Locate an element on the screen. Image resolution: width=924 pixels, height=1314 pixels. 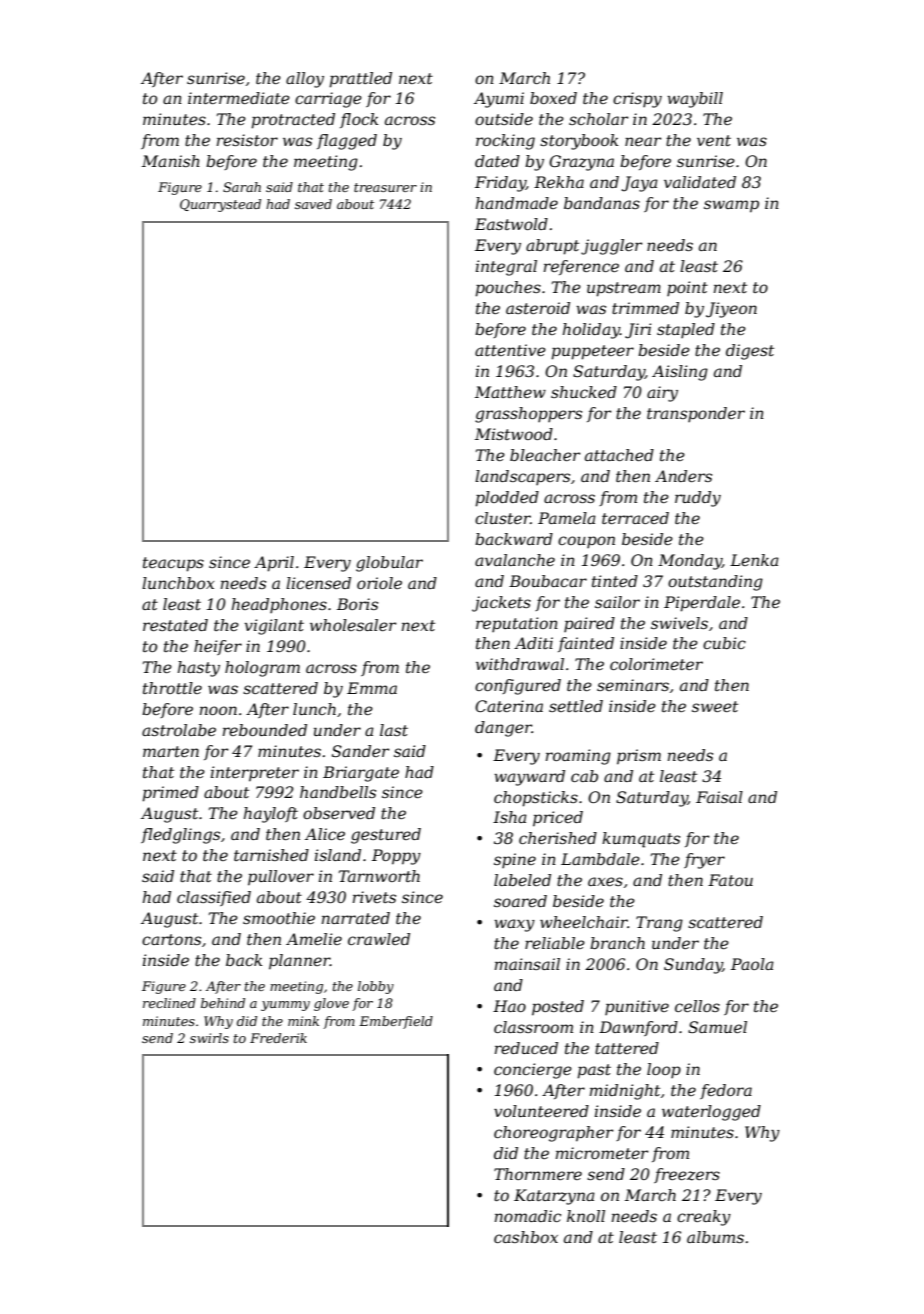
mainsail is located at coordinates (527, 964).
